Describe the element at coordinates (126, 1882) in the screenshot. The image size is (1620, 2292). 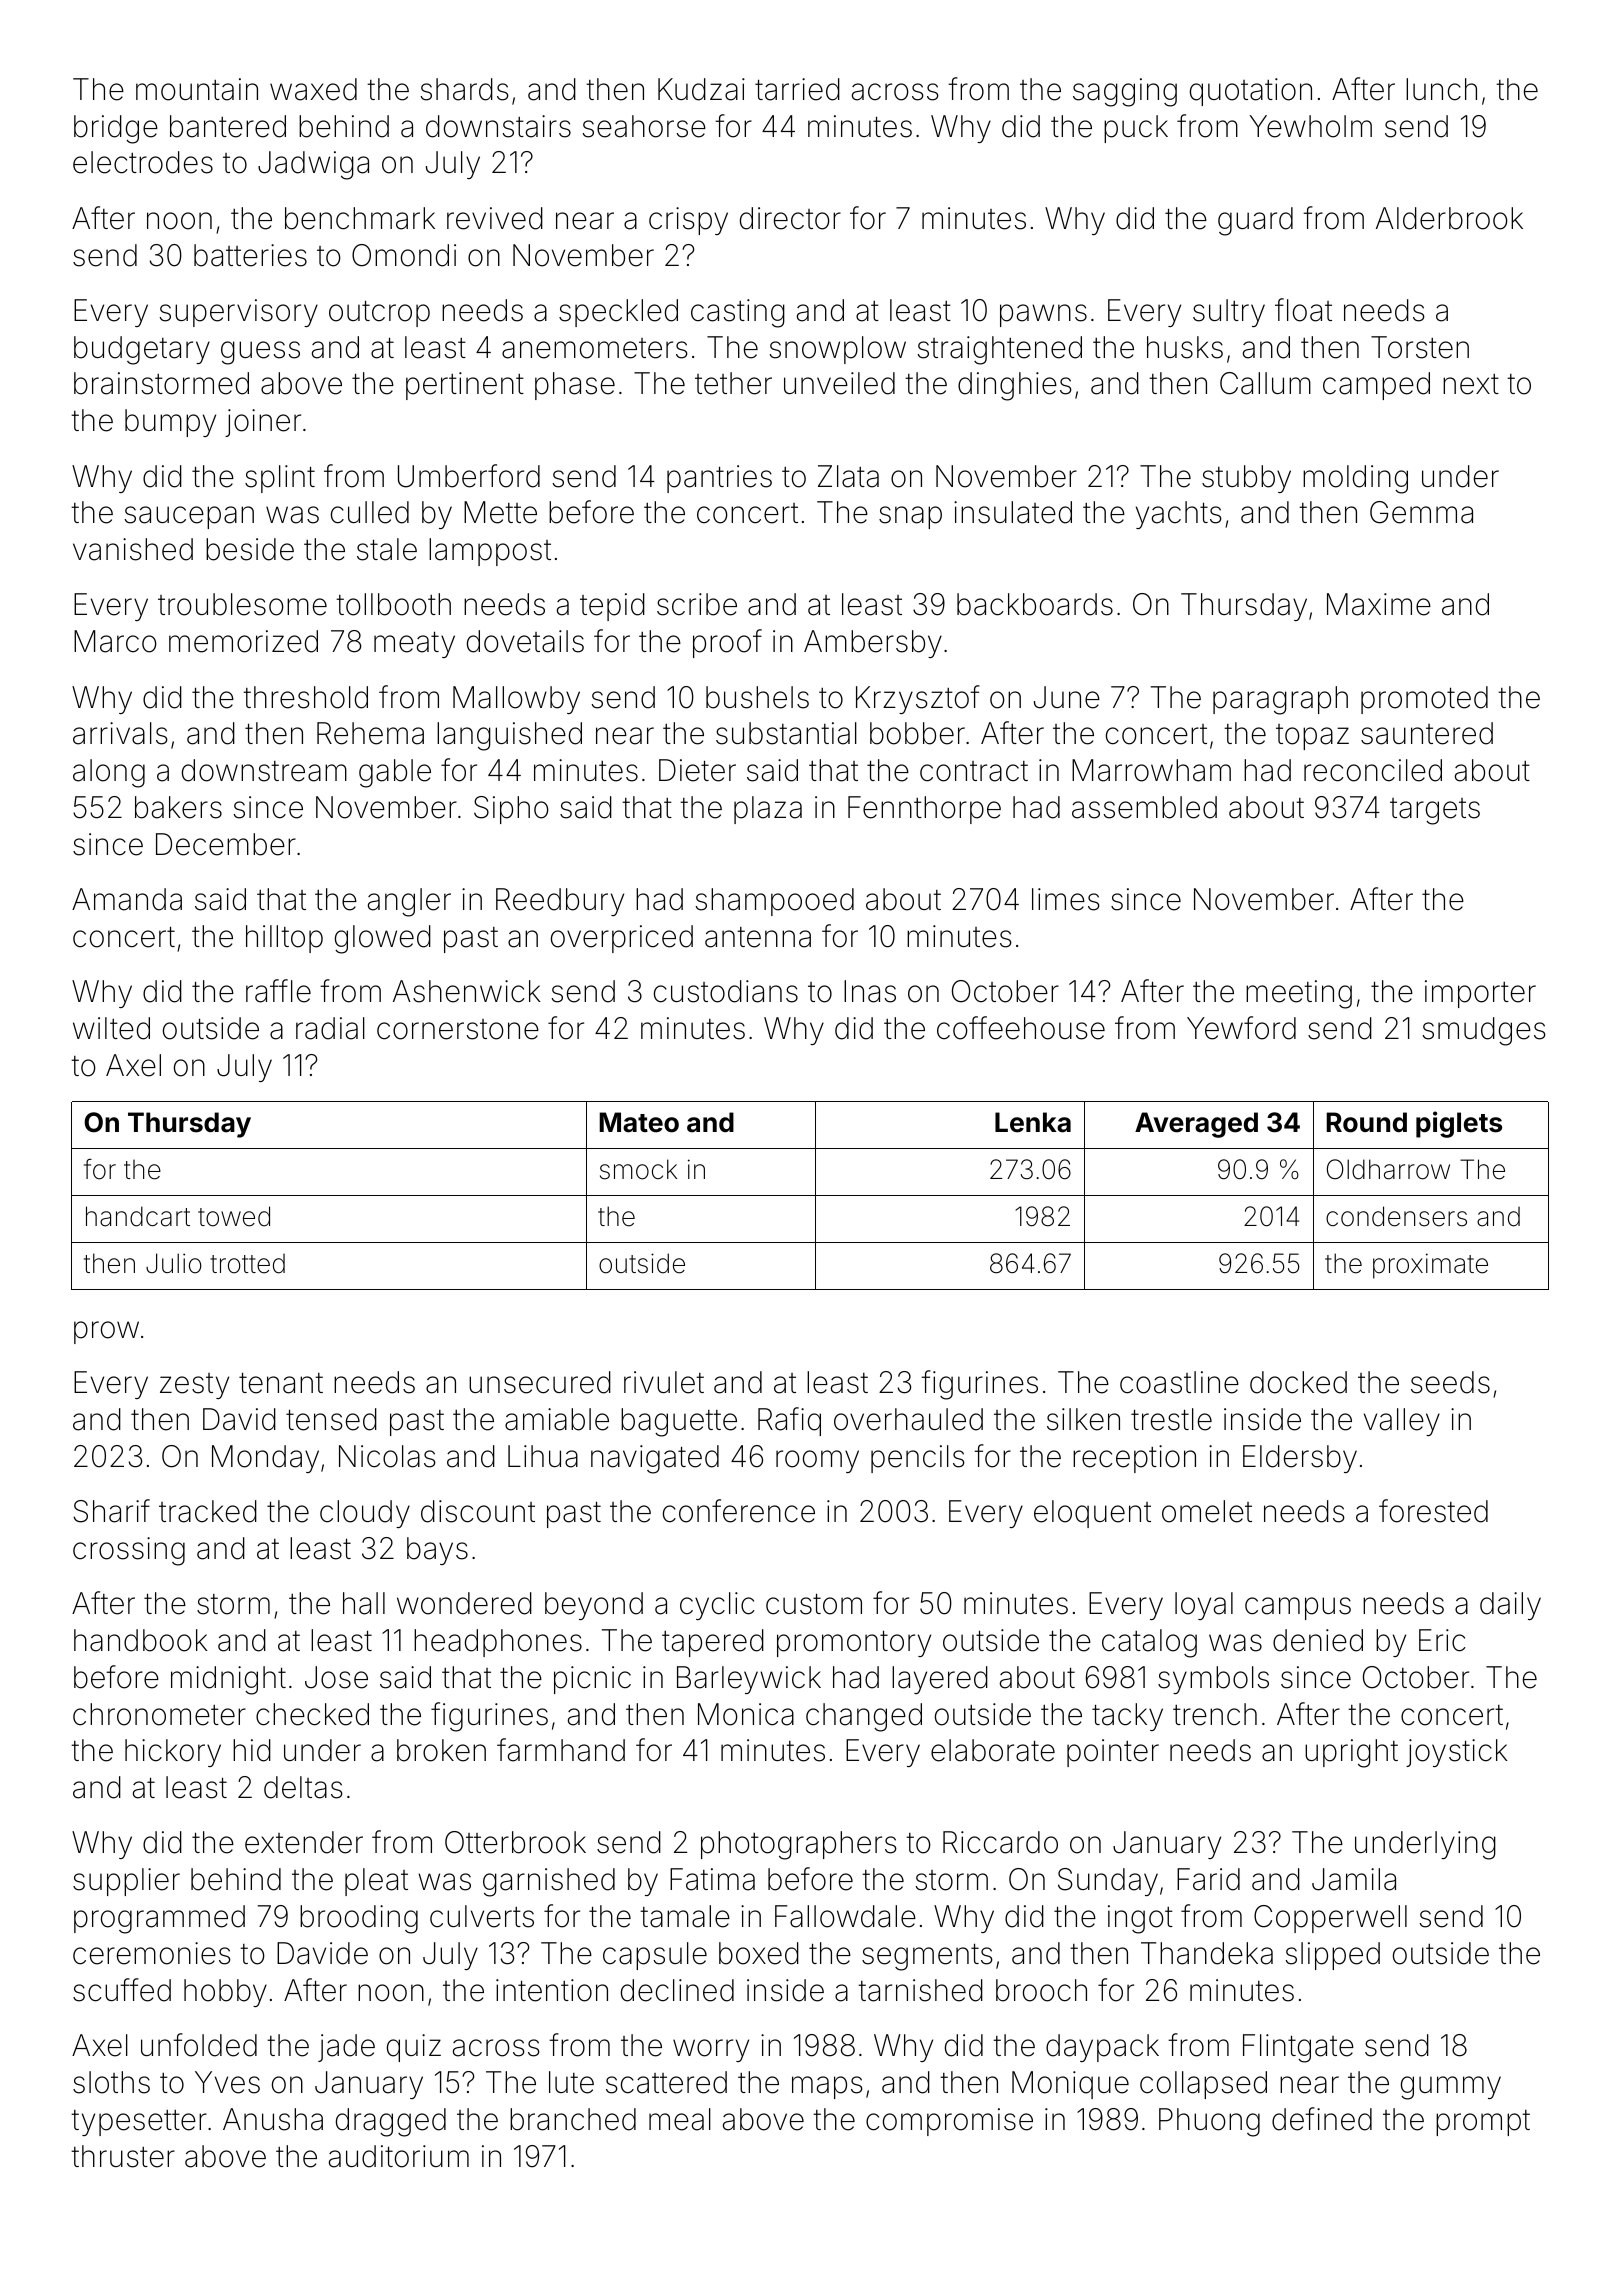
I see `supplier` at that location.
